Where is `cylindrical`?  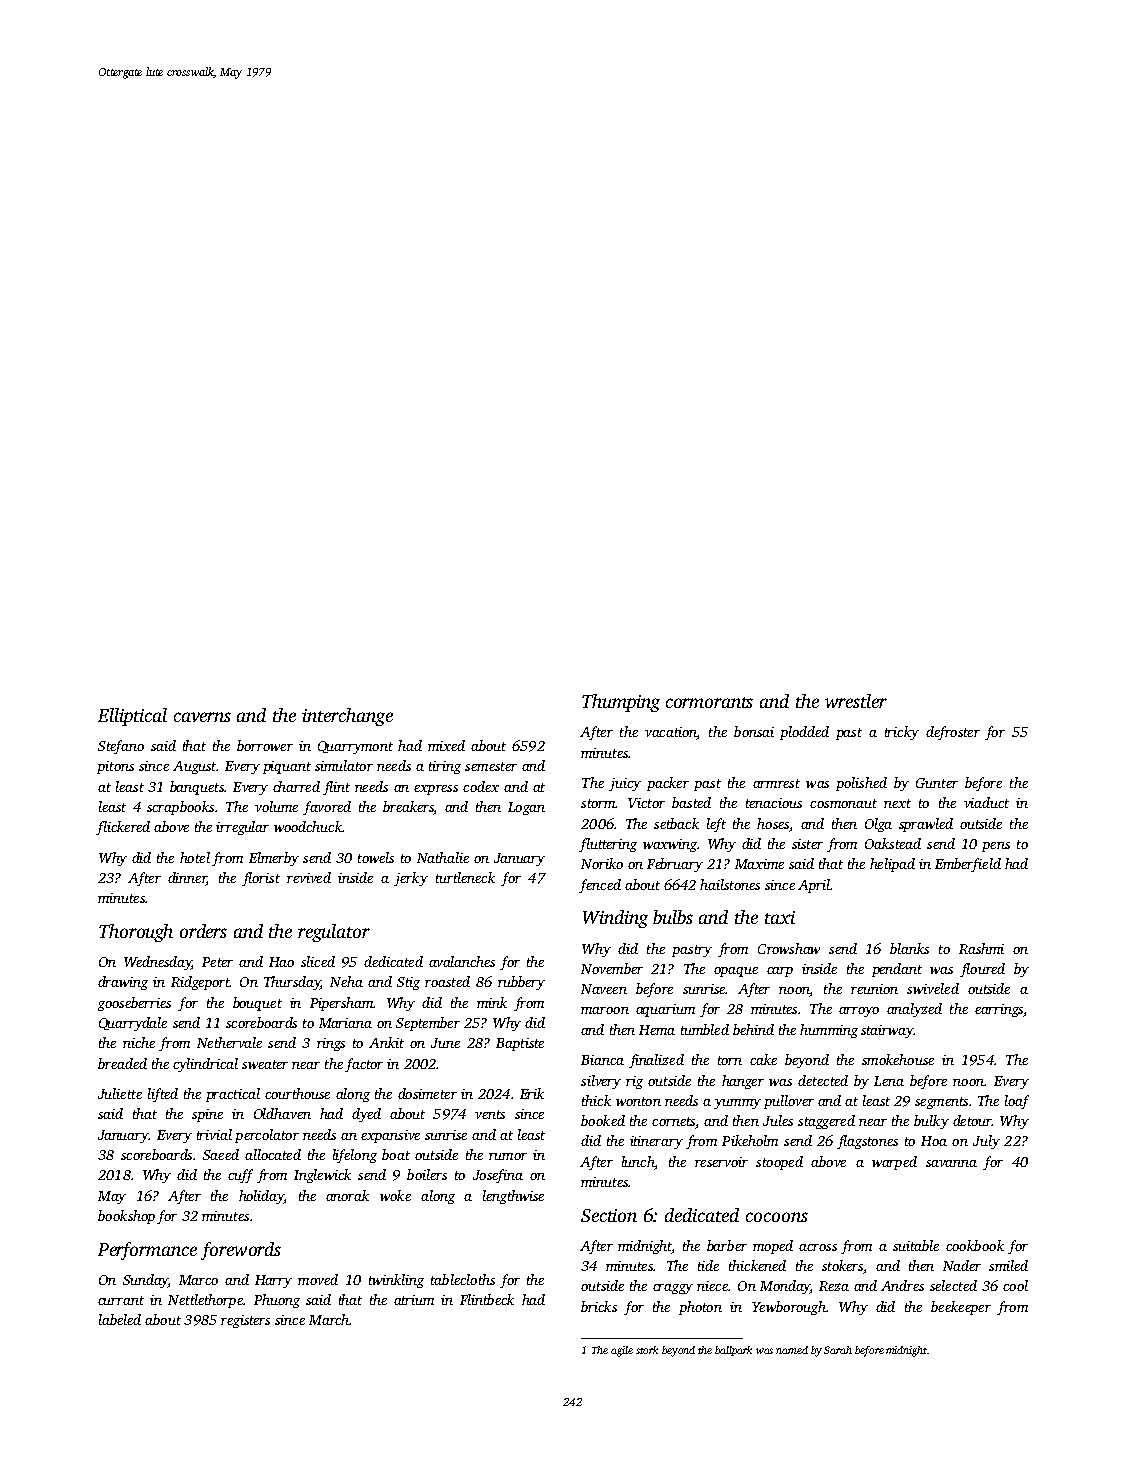
cylindrical is located at coordinates (205, 1065).
